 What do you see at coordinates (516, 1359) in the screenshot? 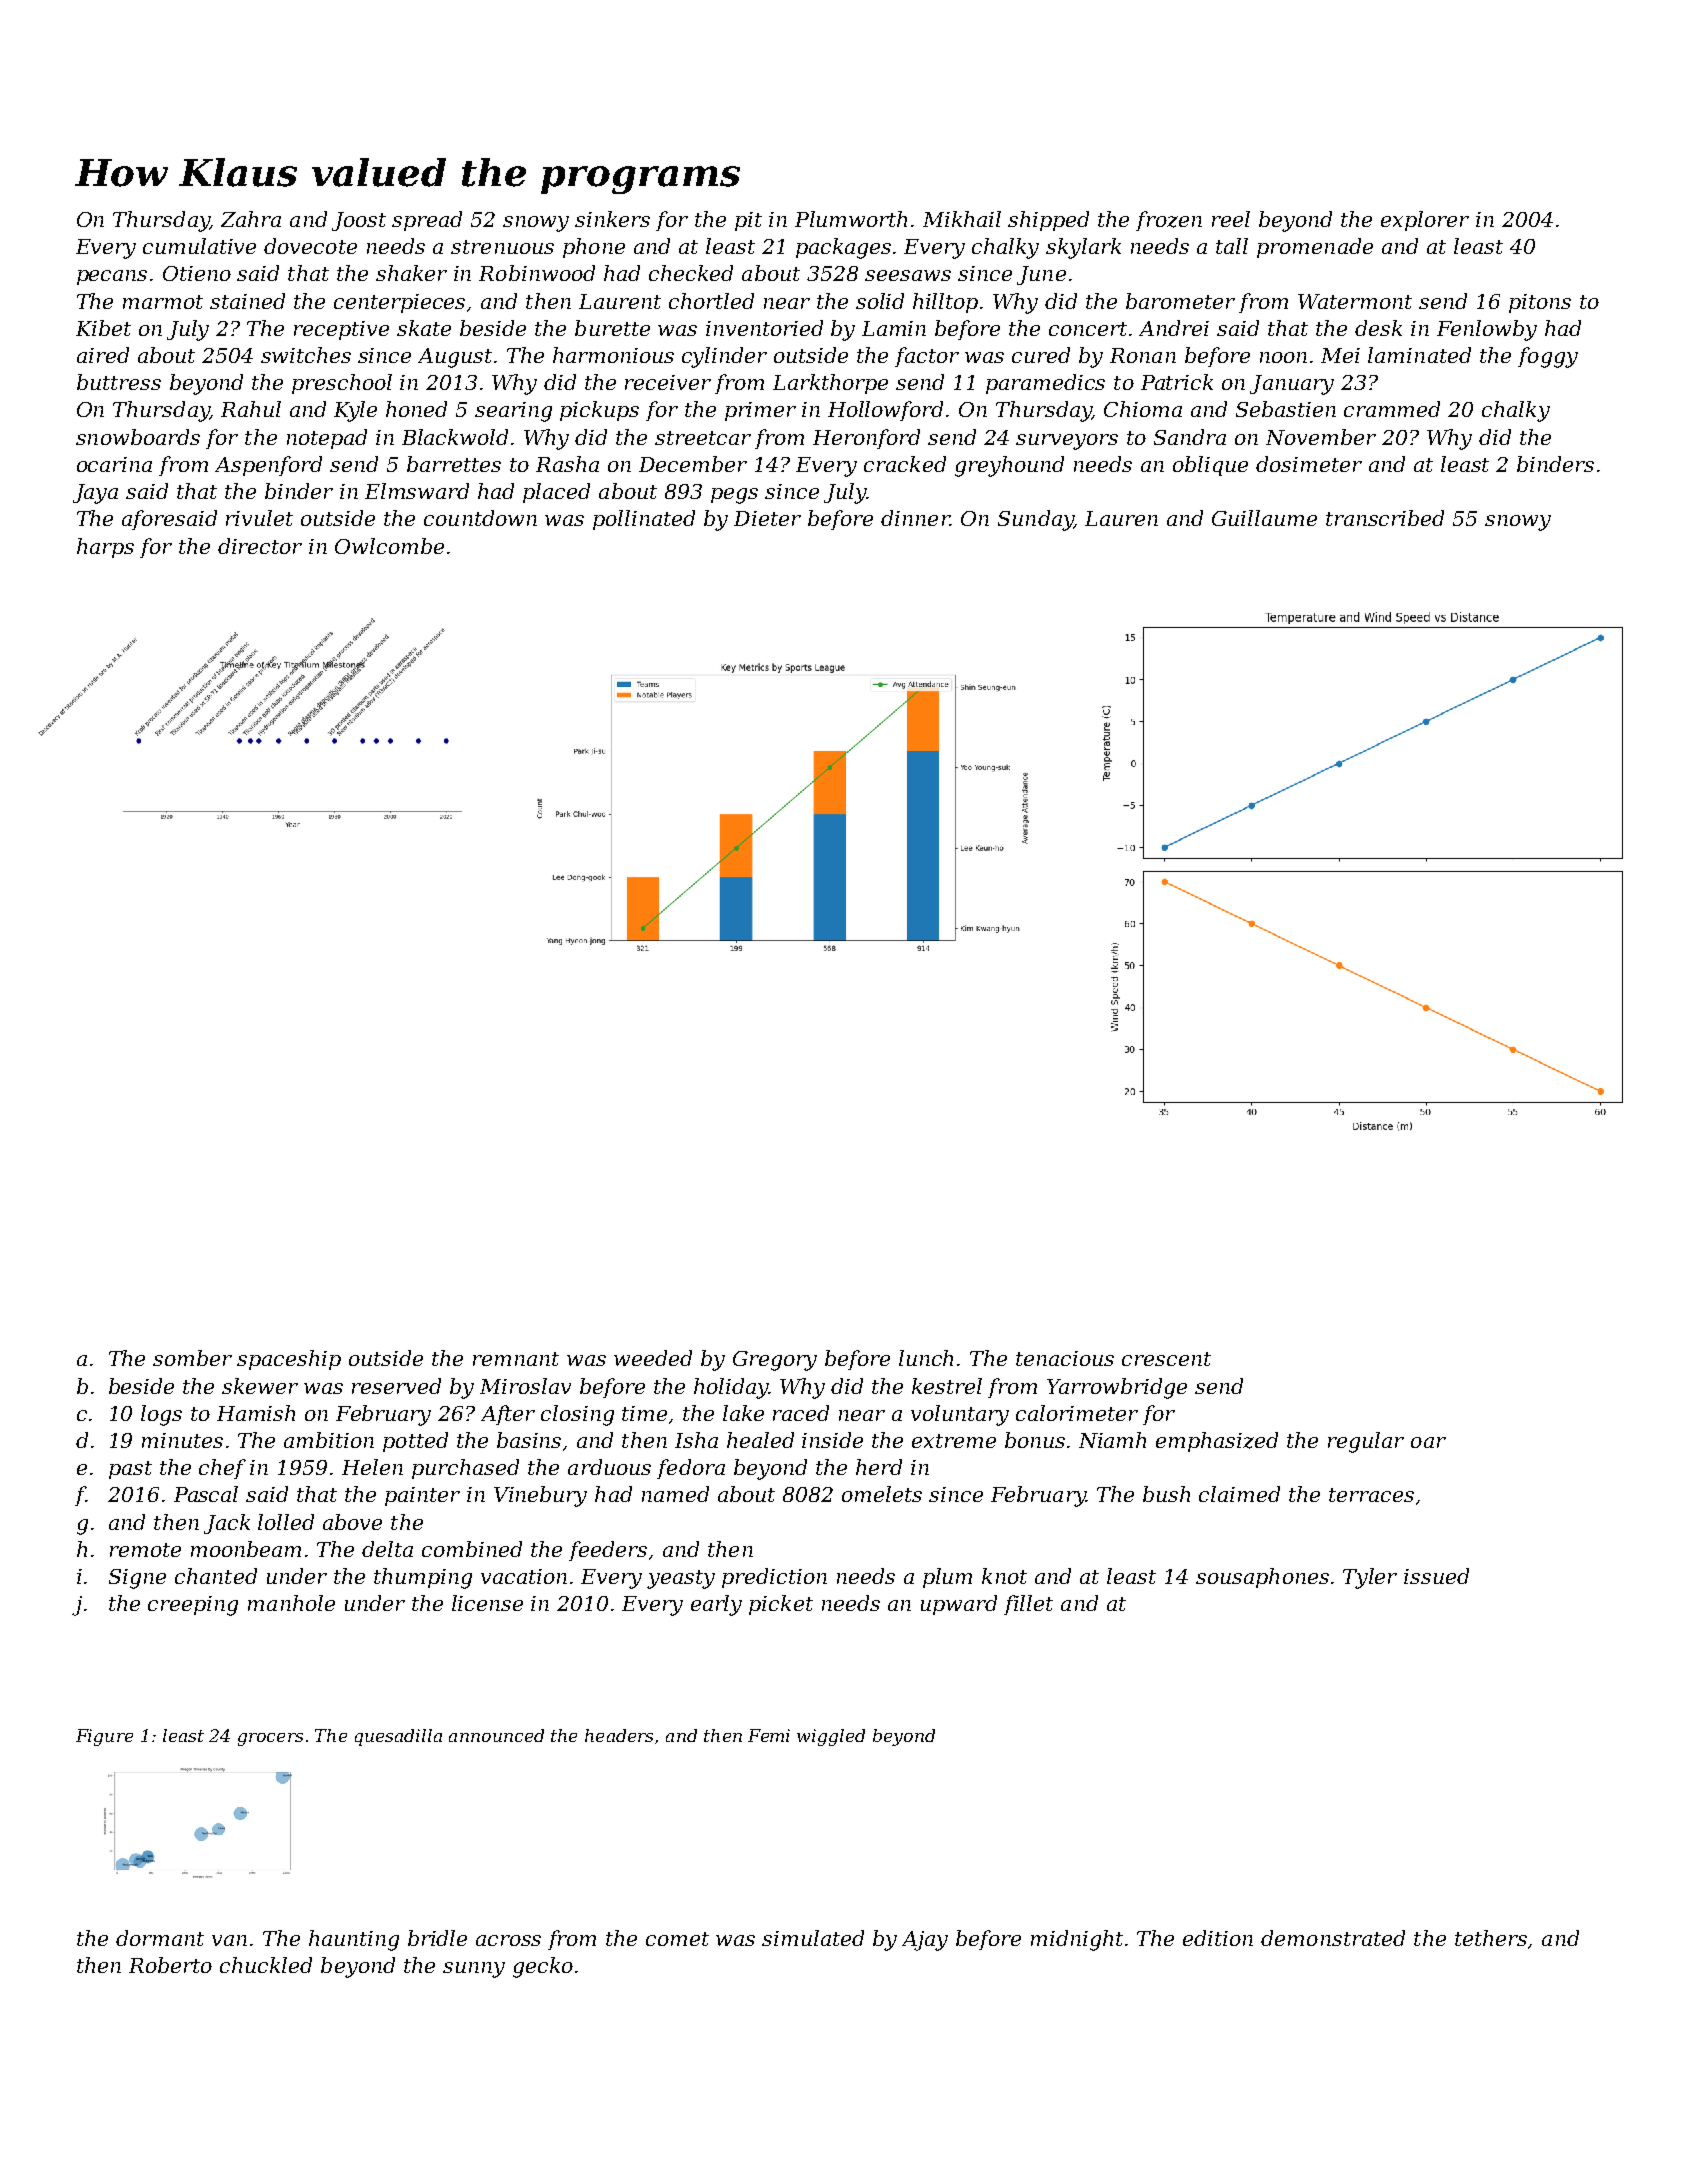
I see `remnant` at bounding box center [516, 1359].
